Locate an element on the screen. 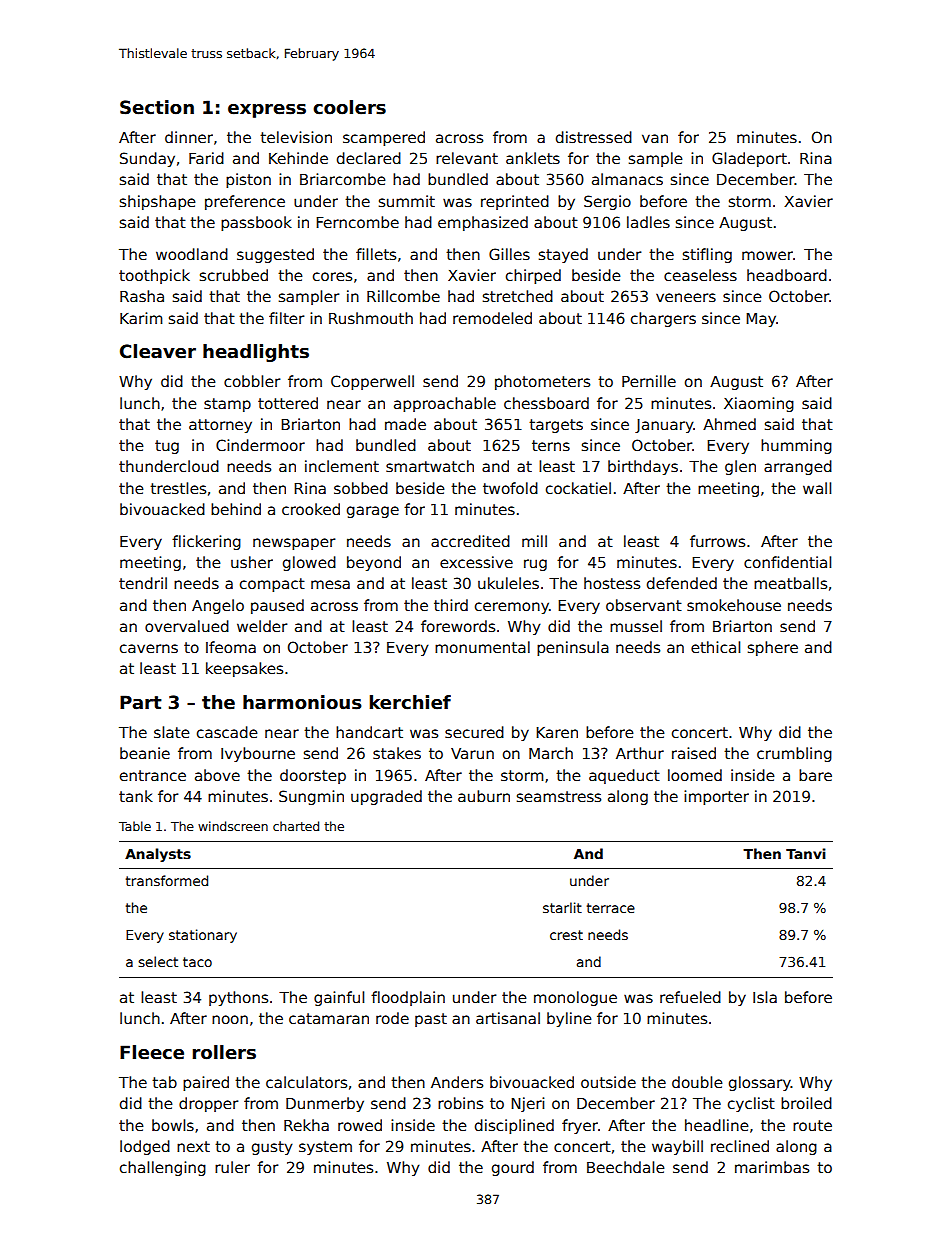 The image size is (952, 1233). Cindermoor is located at coordinates (260, 445).
